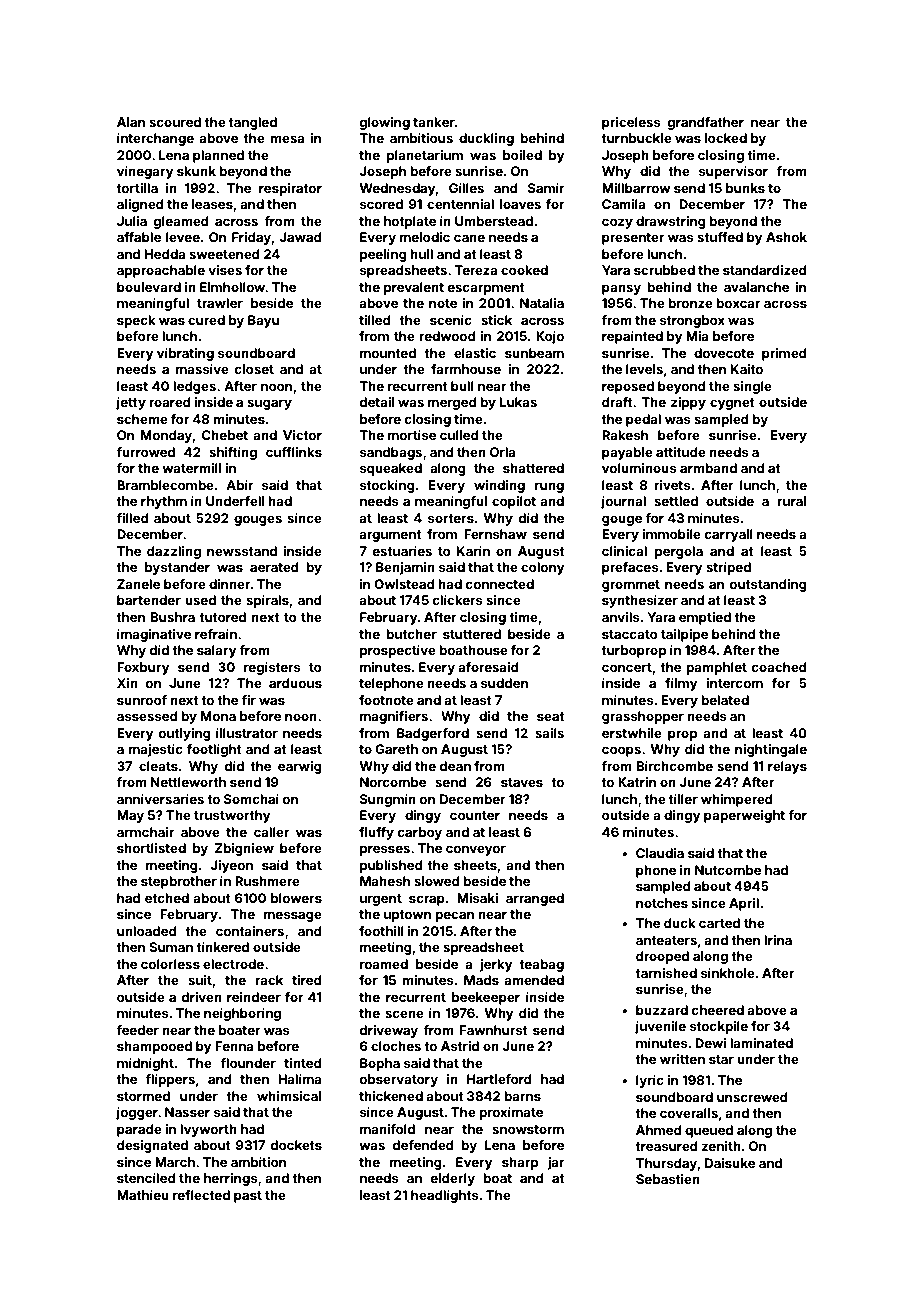  Describe the element at coordinates (170, 402) in the screenshot. I see `roared` at that location.
